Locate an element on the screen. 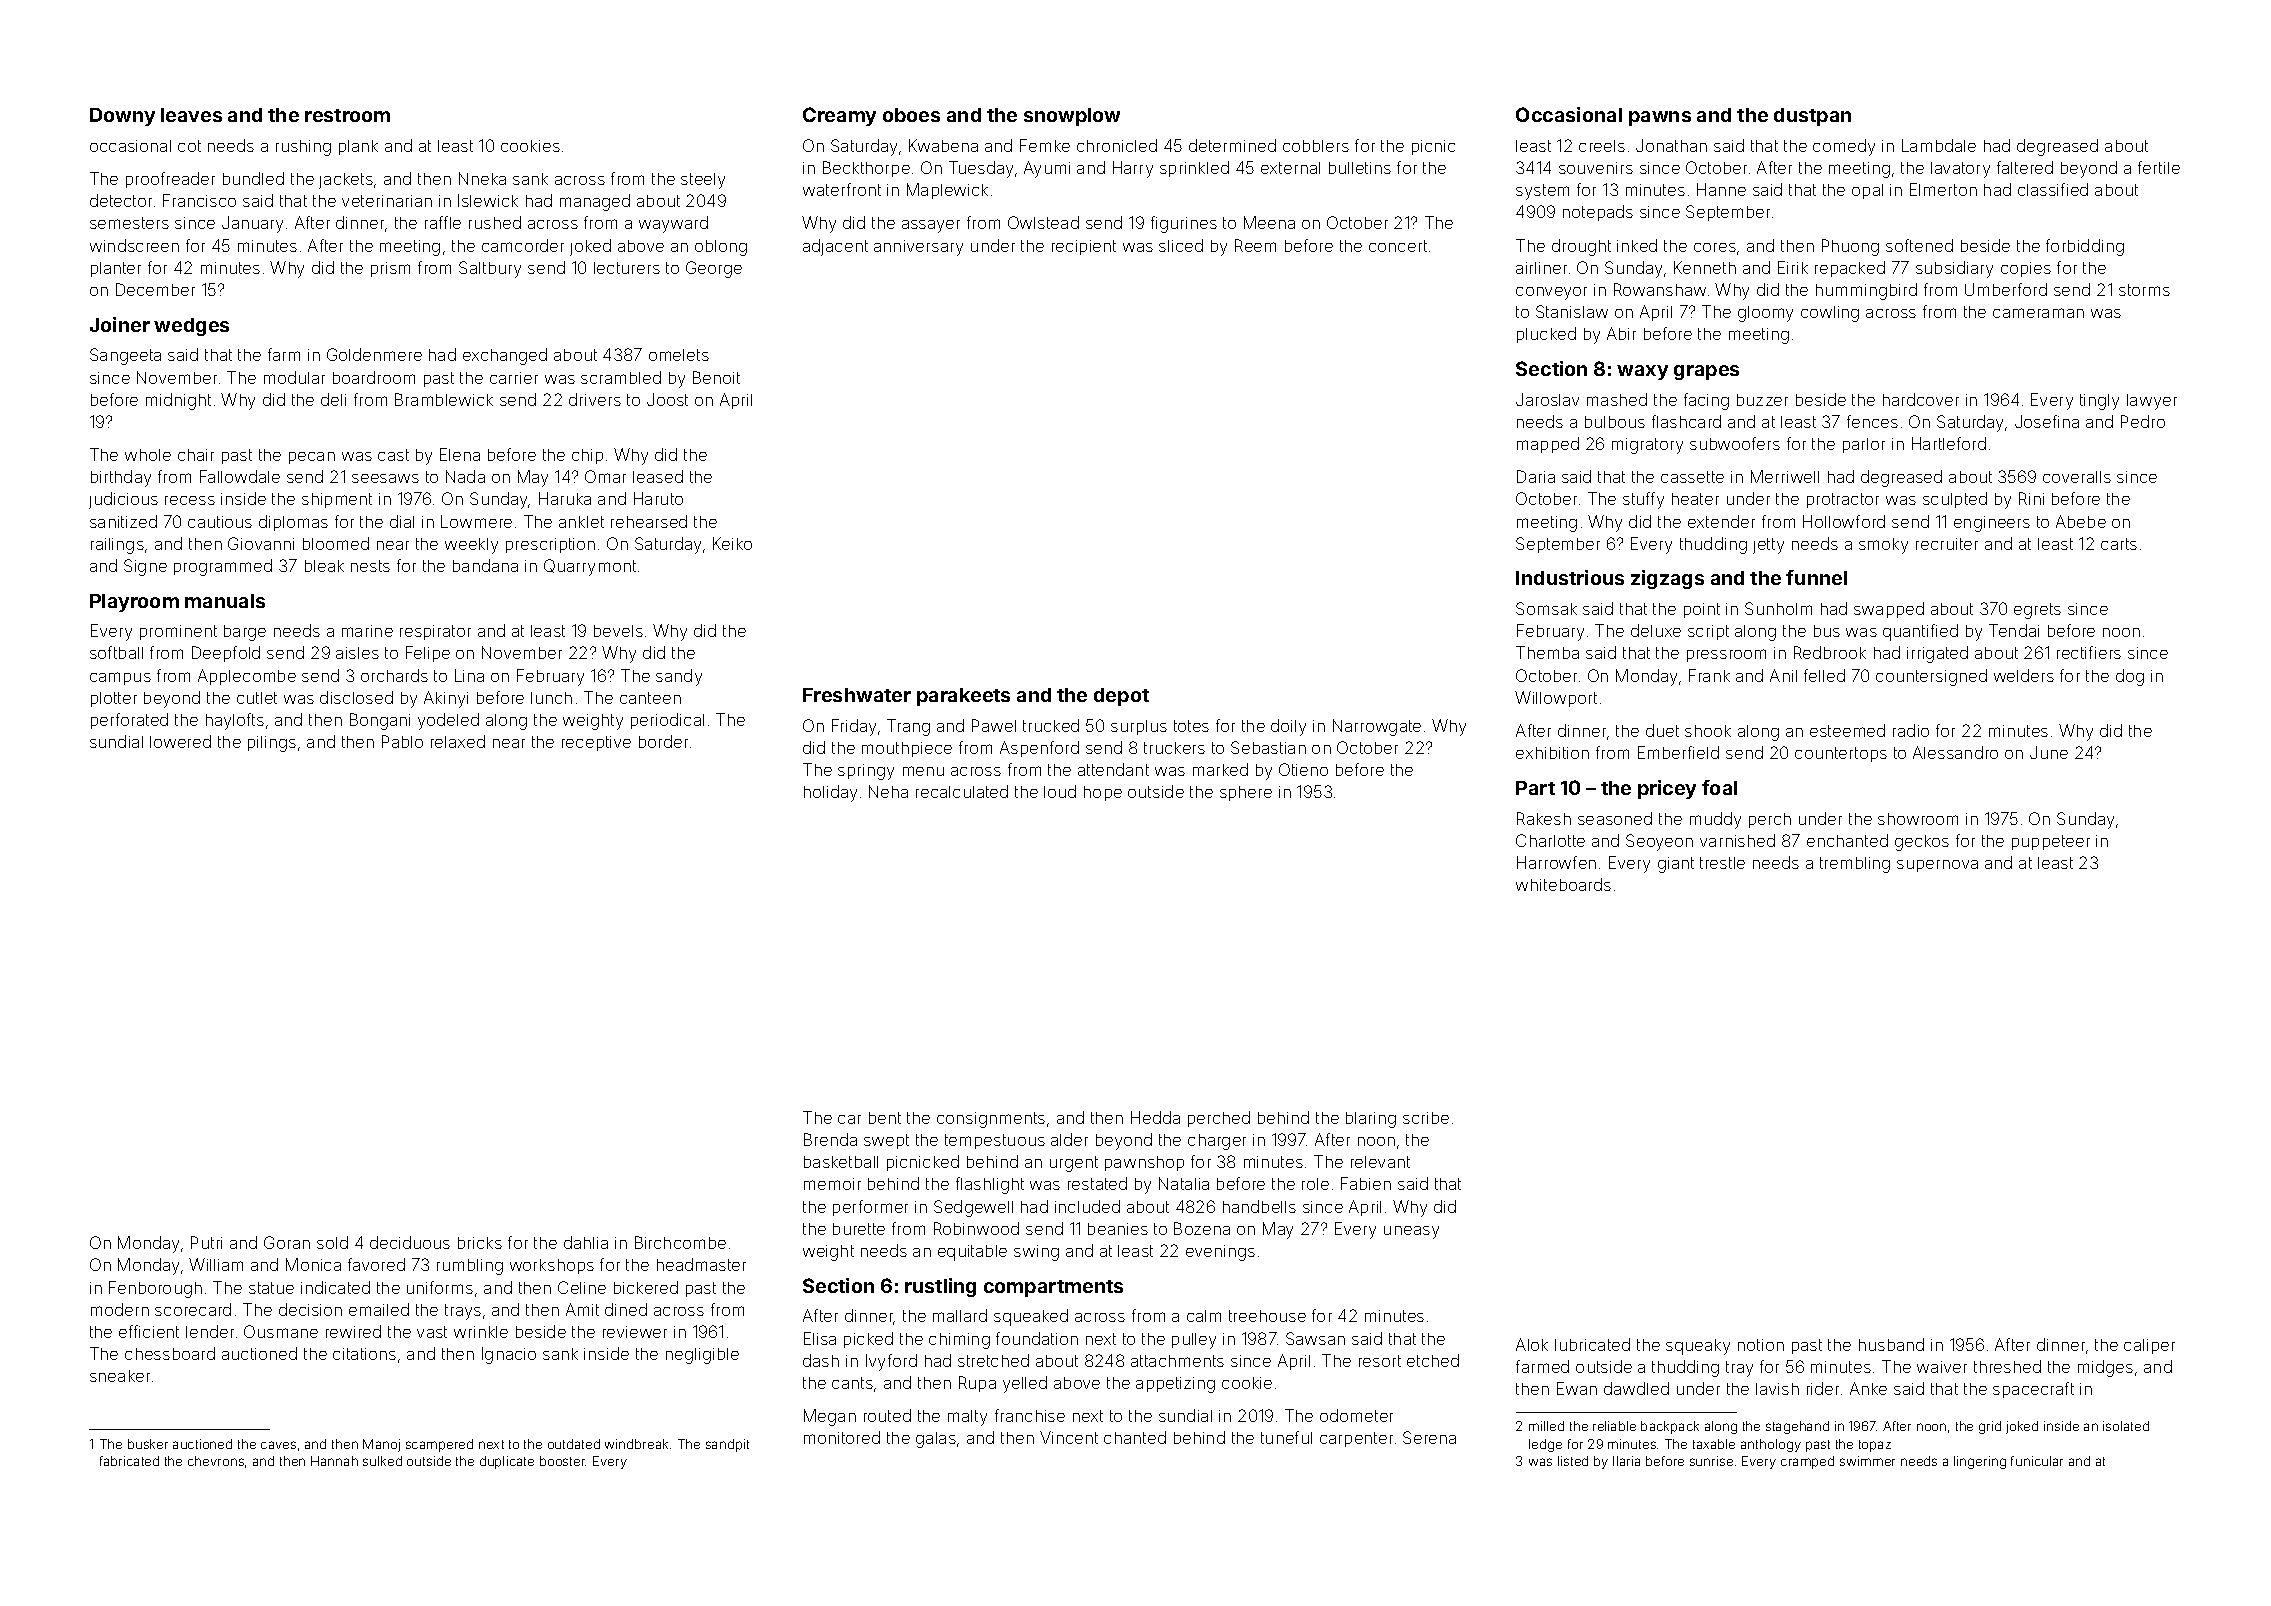  evenings is located at coordinates (1220, 1253).
